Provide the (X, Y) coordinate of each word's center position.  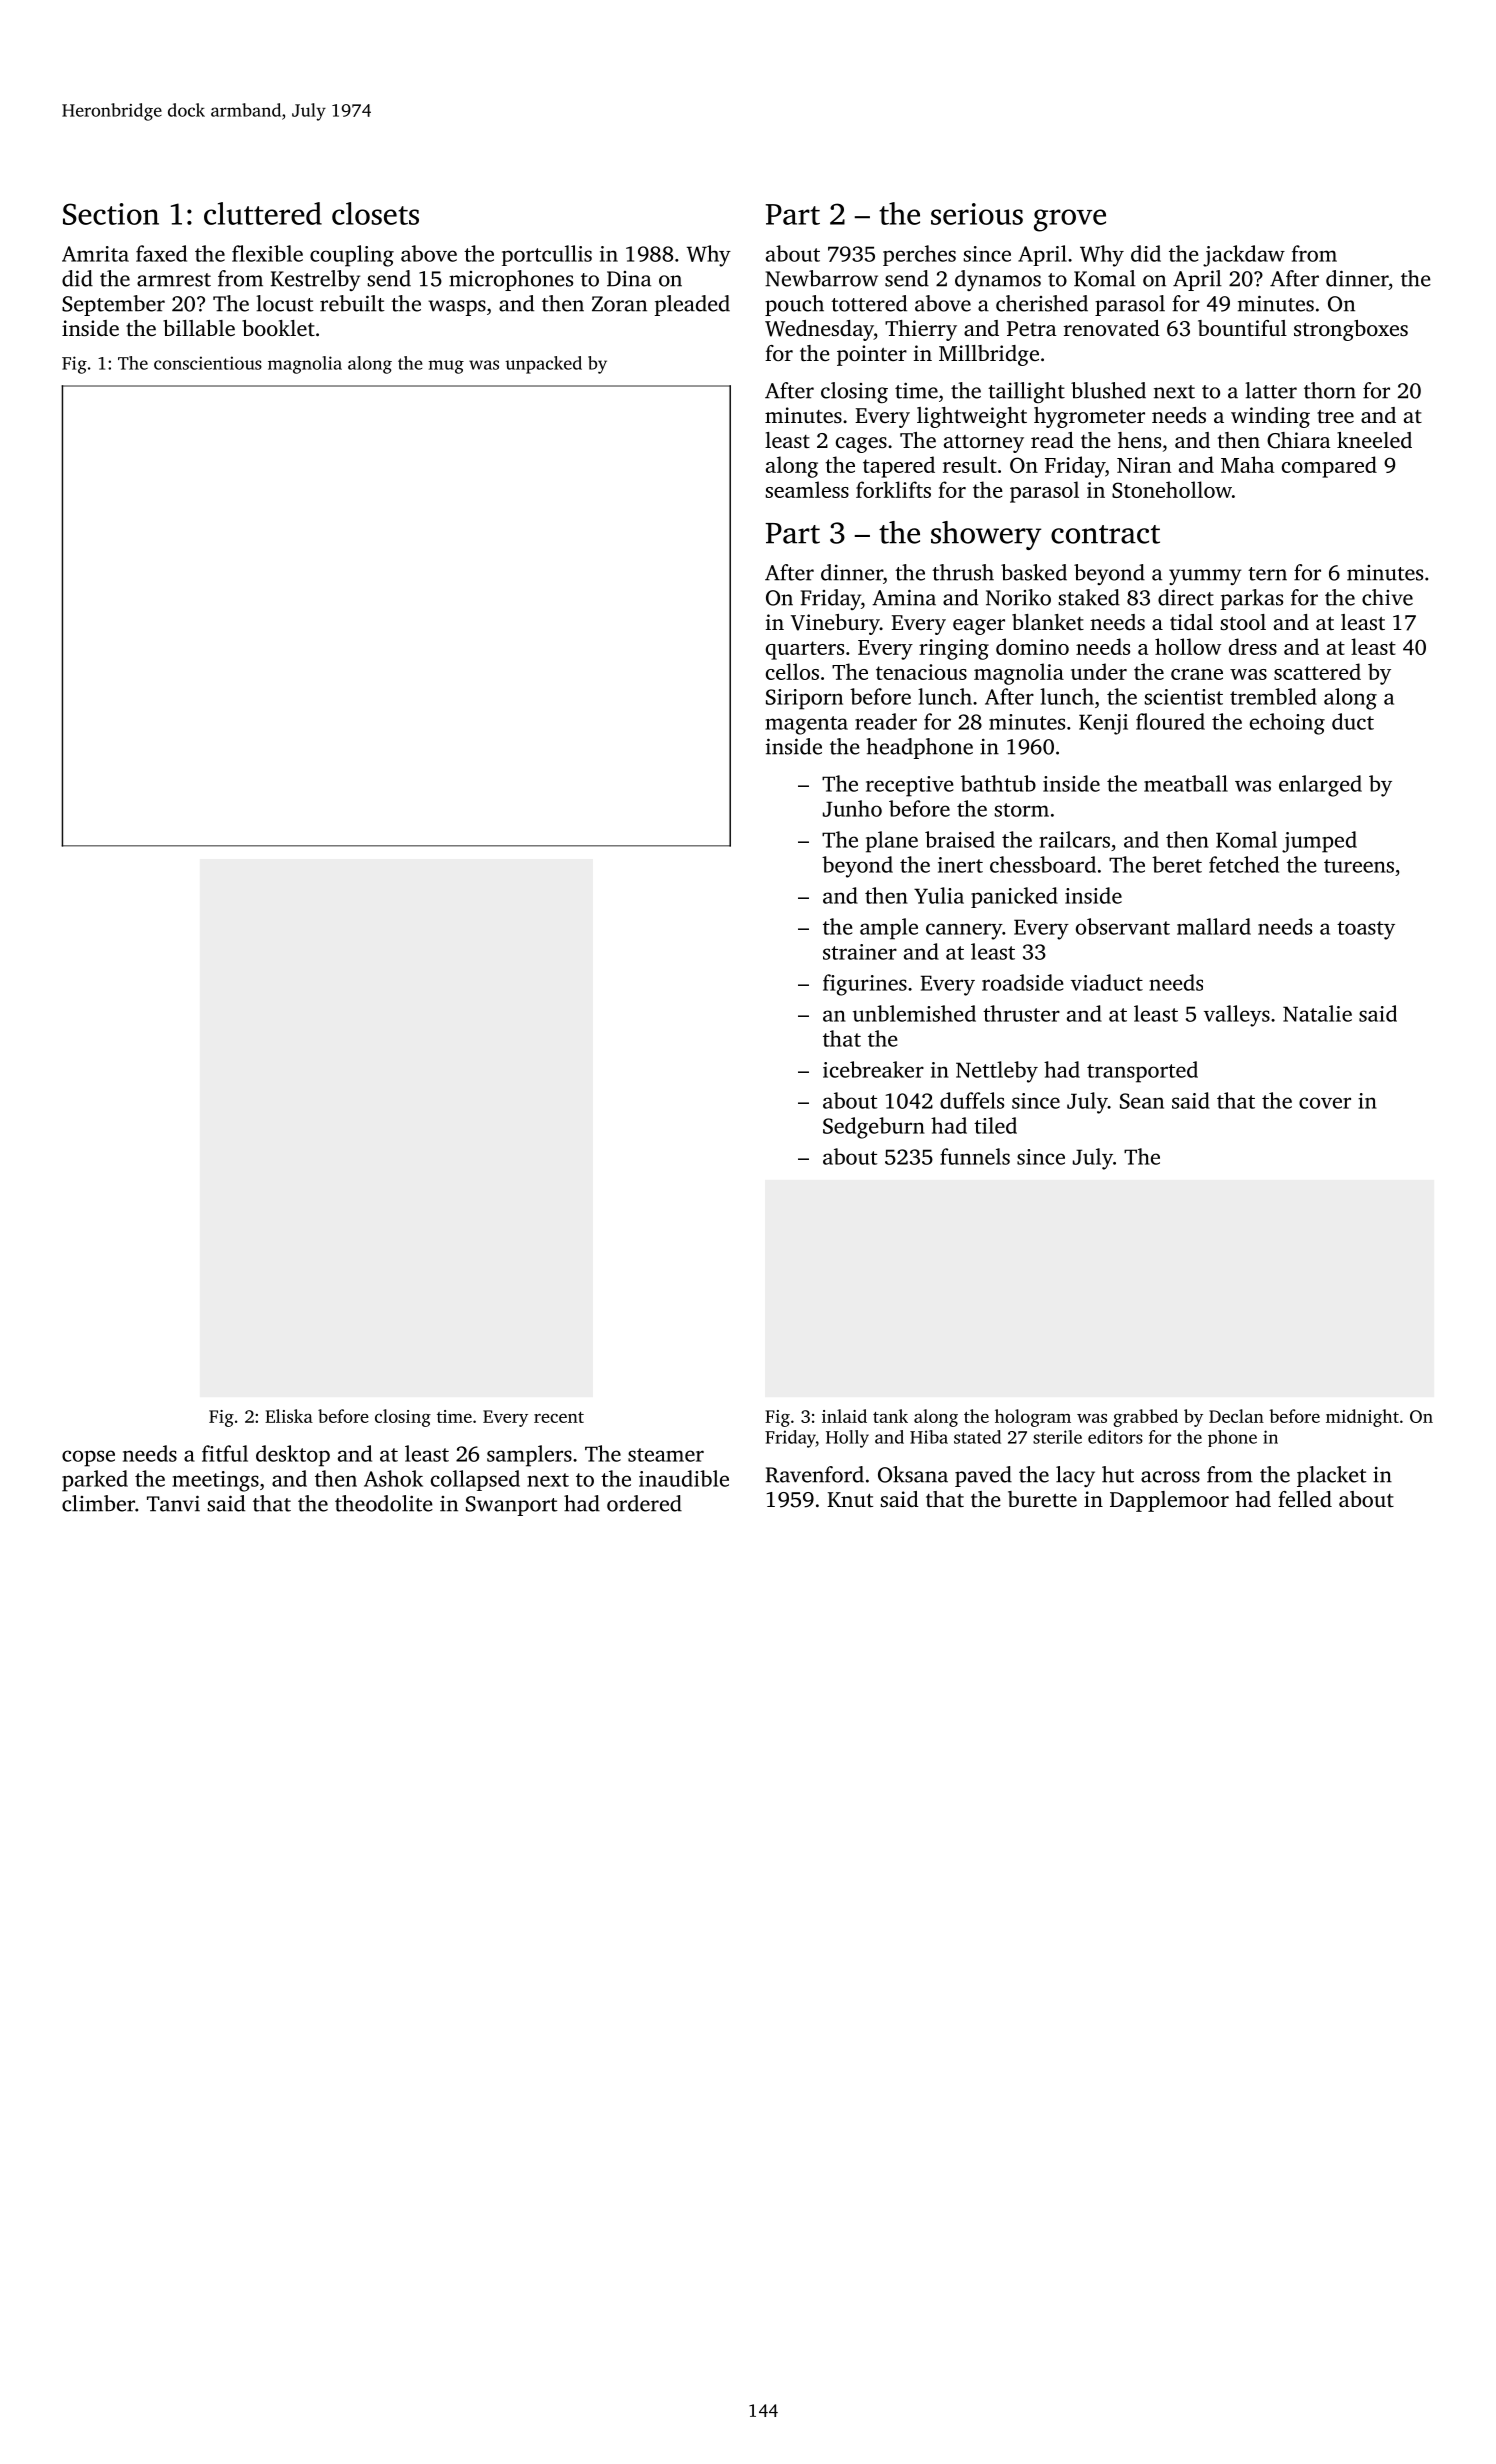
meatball (1186, 783)
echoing (1287, 724)
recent (559, 1417)
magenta (806, 725)
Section (111, 214)
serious (977, 214)
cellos (792, 671)
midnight (1362, 1418)
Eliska (289, 1416)
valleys (1237, 1016)
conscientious (208, 363)
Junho (852, 808)
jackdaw (1244, 256)
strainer (860, 952)
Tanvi (173, 1503)
